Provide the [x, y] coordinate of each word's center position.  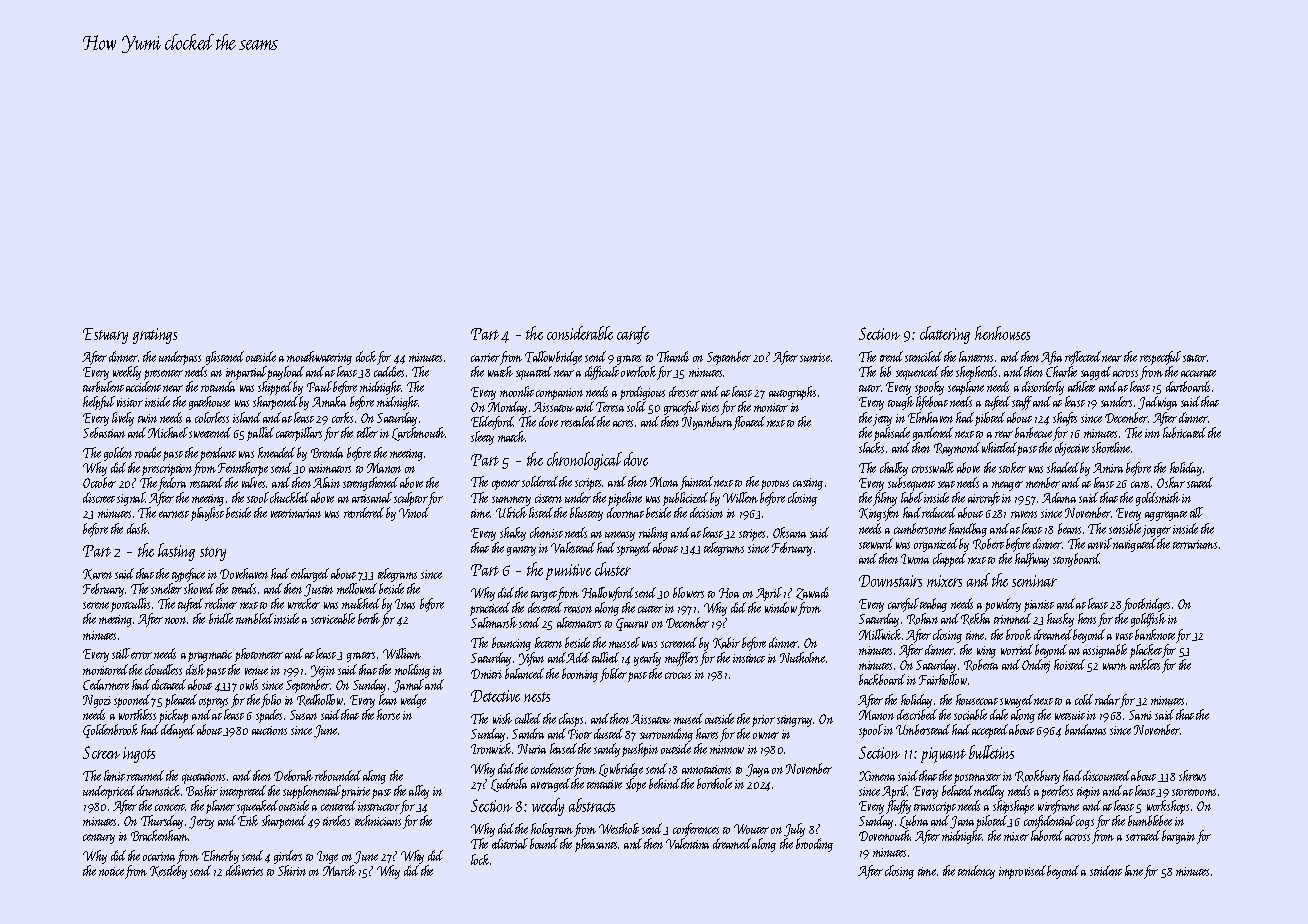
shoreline [1111, 447]
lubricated [1184, 432]
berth [369, 618]
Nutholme [802, 657]
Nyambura [707, 423]
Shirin [292, 870]
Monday [507, 408]
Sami [1140, 715]
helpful [99, 403]
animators [330, 468]
